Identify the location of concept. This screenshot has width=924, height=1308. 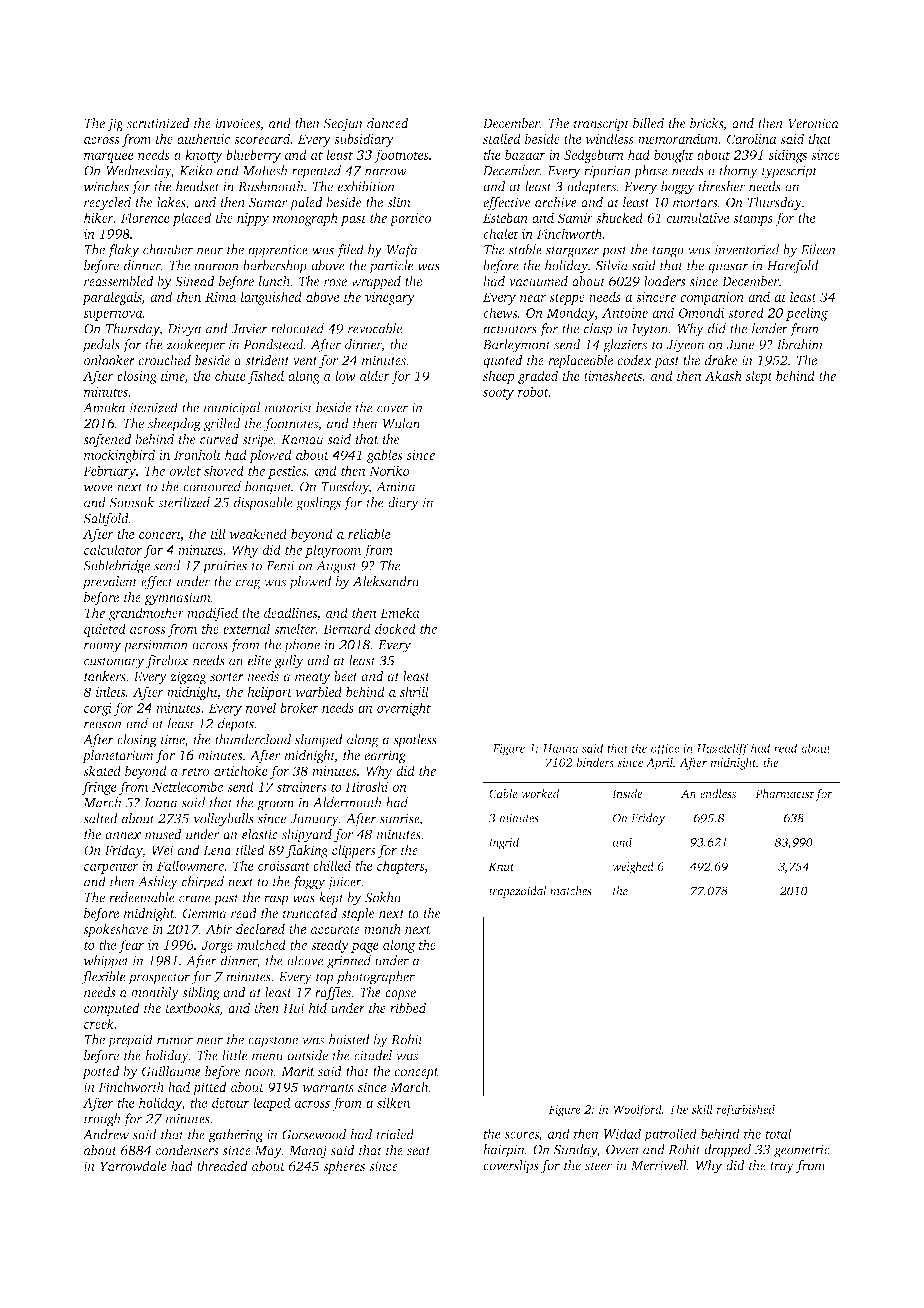
(417, 1073).
